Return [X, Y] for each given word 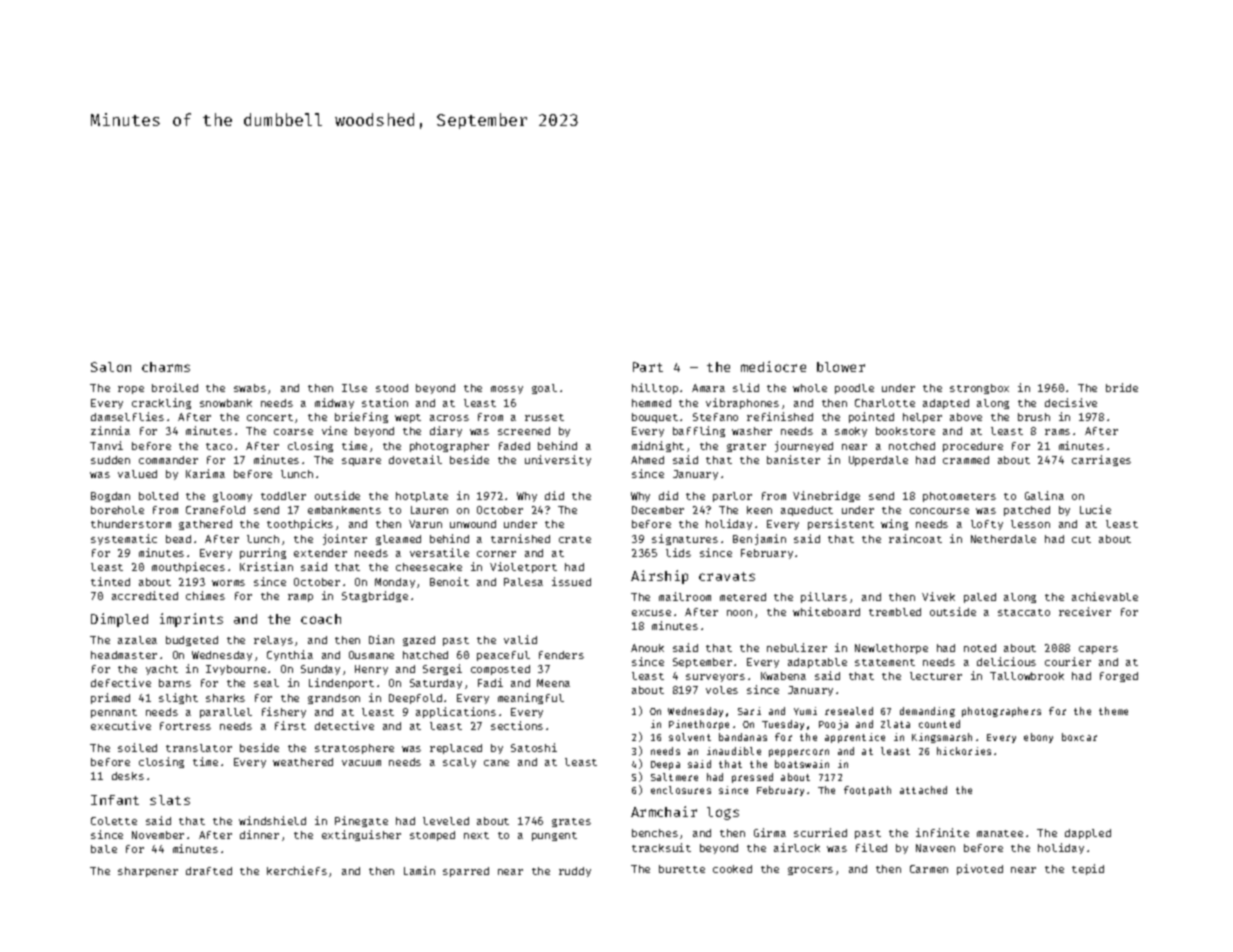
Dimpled [119, 620]
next [476, 835]
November [158, 835]
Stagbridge [375, 596]
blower [841, 367]
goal [544, 389]
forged [1119, 677]
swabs [250, 388]
